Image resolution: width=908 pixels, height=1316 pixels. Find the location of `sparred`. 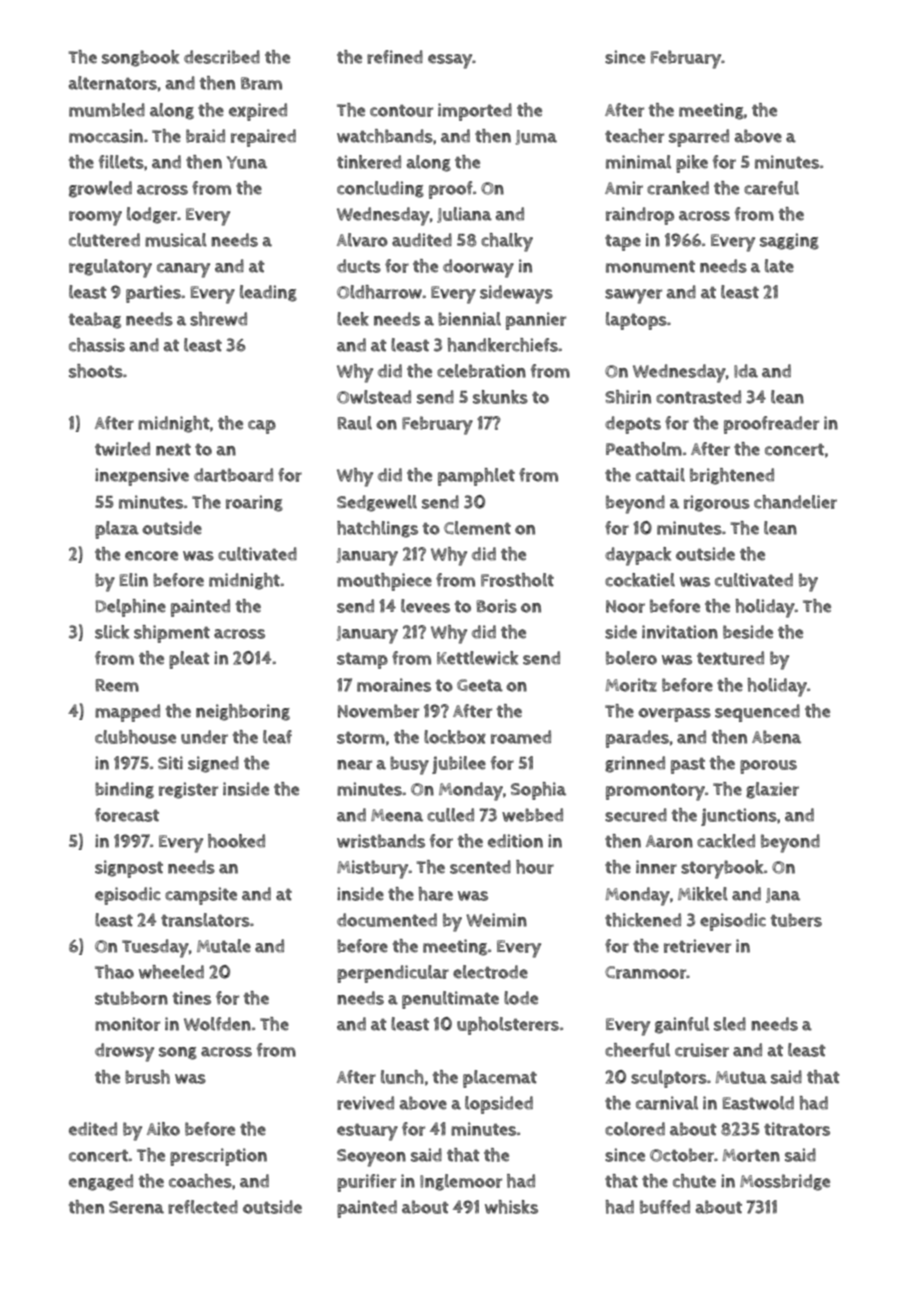

sparred is located at coordinates (699, 138).
